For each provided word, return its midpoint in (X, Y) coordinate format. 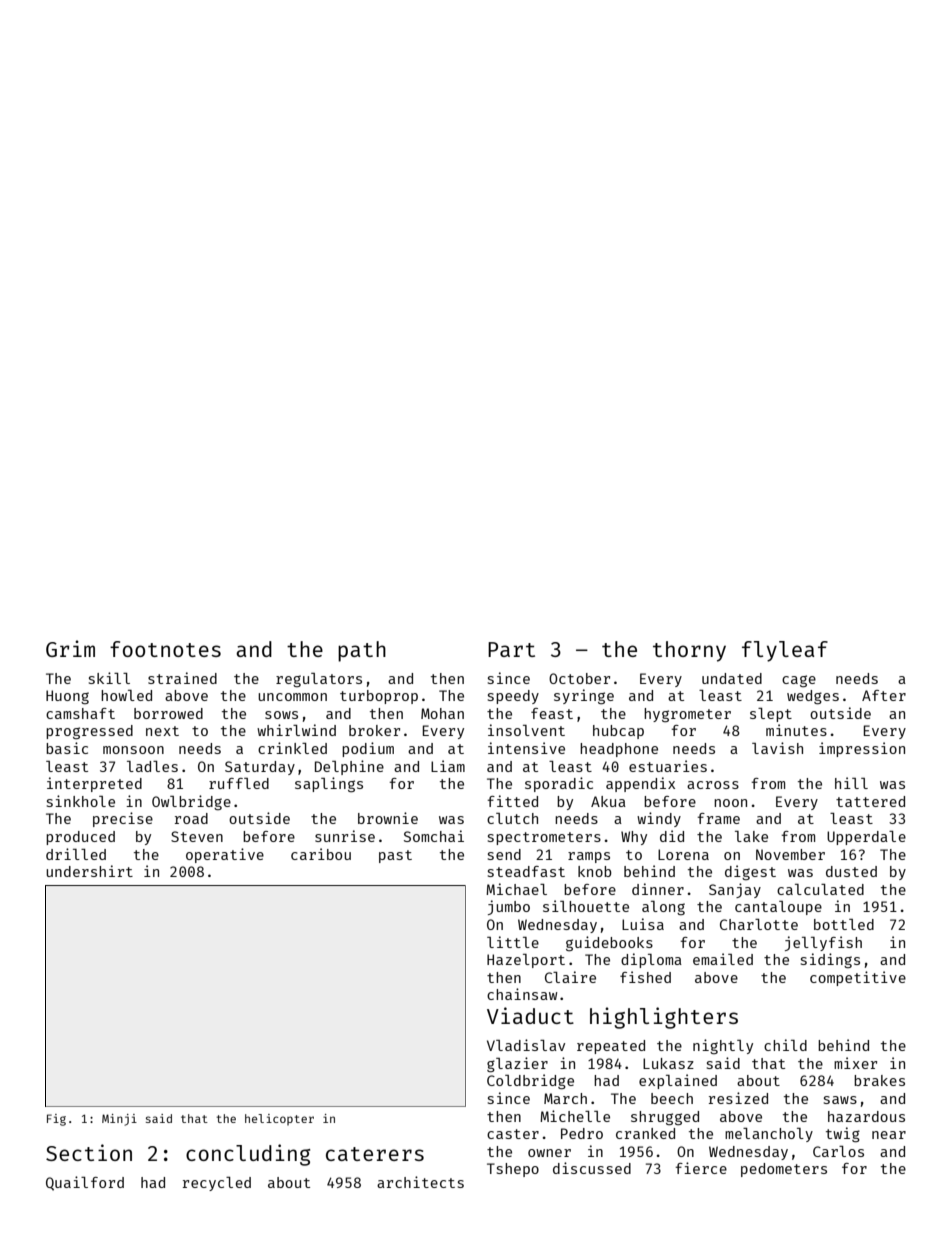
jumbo (509, 907)
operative (225, 855)
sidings (830, 960)
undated (732, 678)
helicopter (279, 1120)
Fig (56, 1120)
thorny (689, 651)
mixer (855, 1063)
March (565, 1098)
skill (109, 678)
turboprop (379, 697)
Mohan (442, 713)
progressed (89, 732)
